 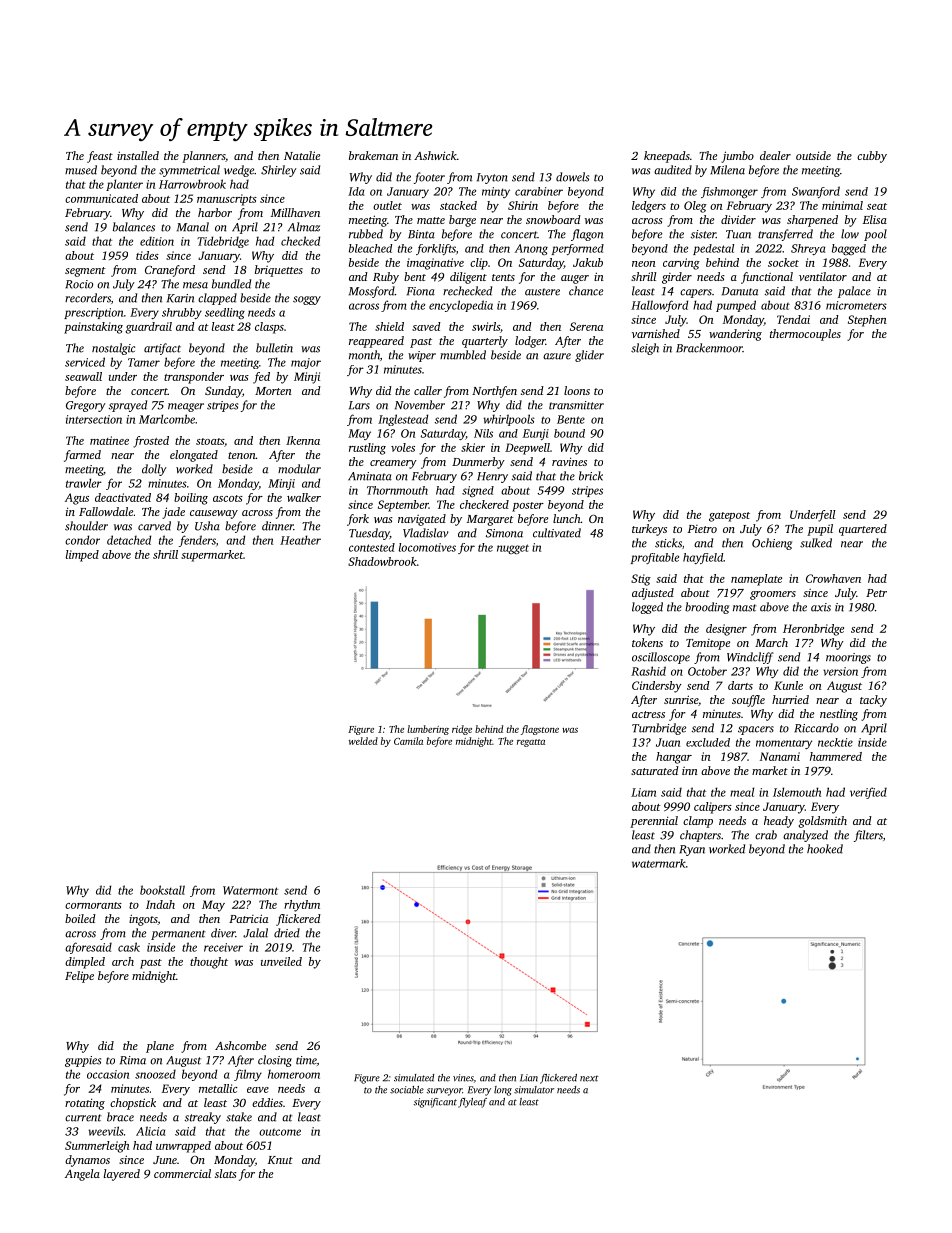 I want to click on rhythm, so click(x=302, y=906).
